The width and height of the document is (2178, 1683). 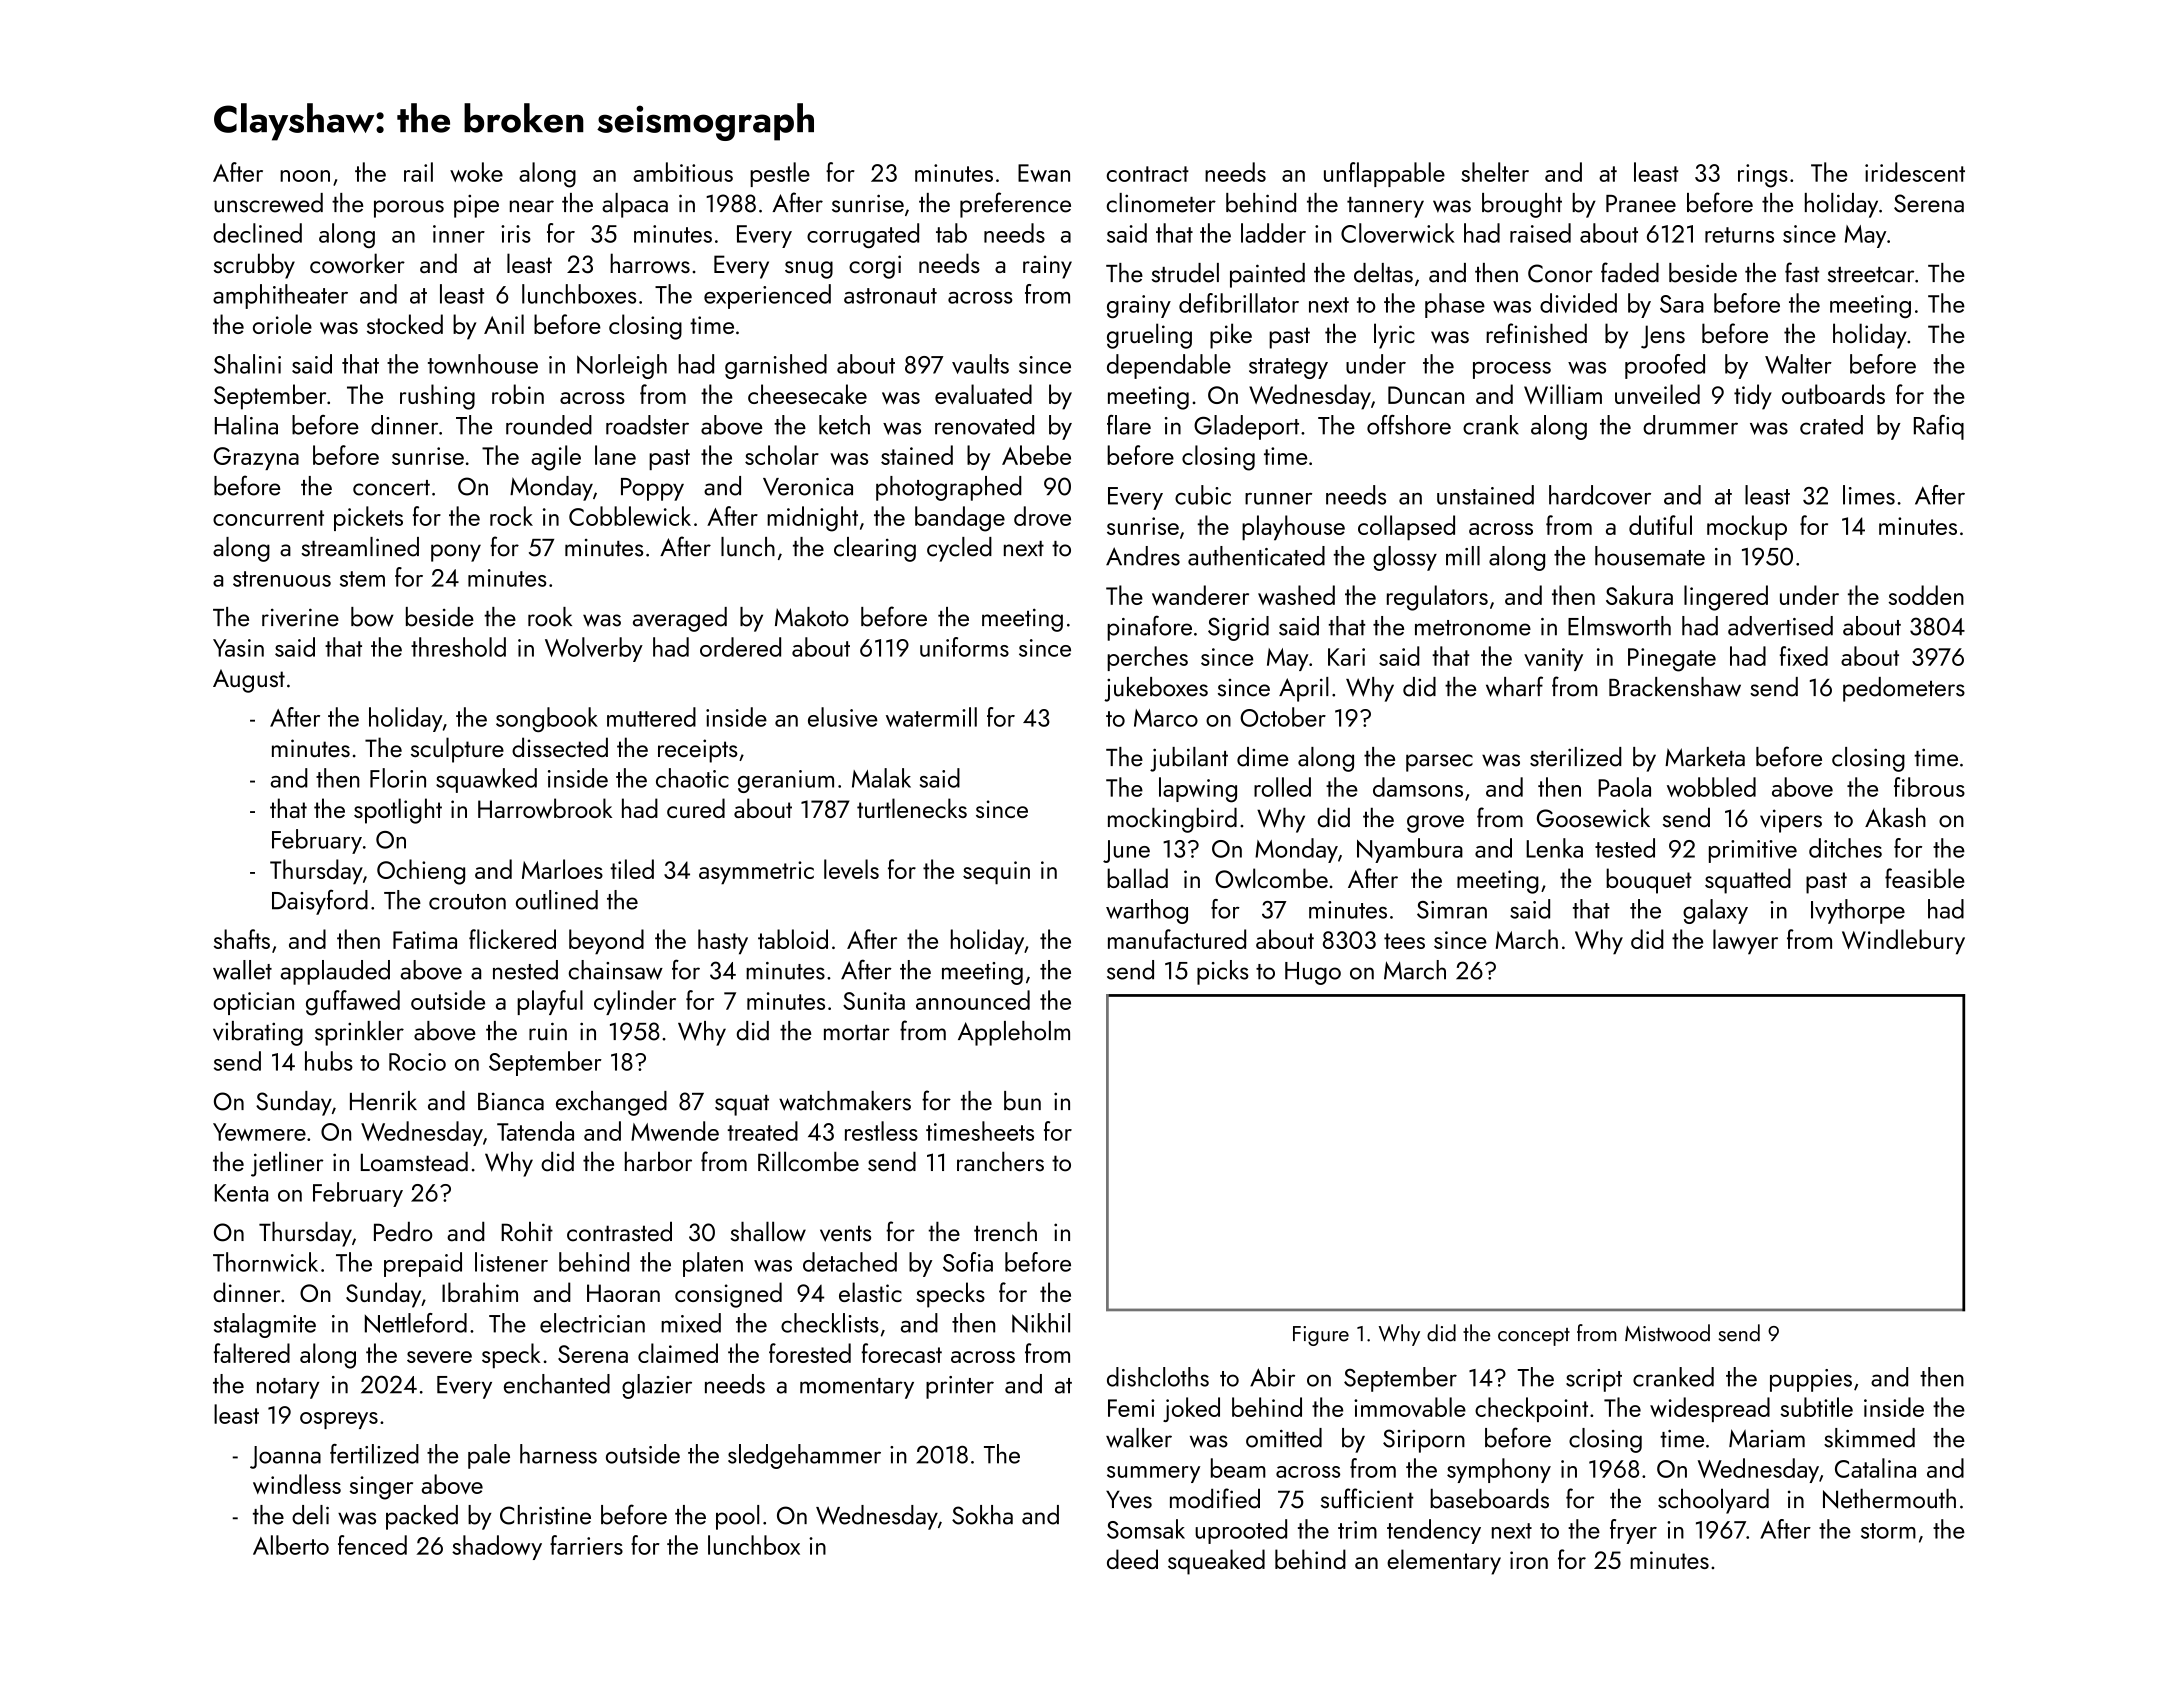 I want to click on concept, so click(x=1534, y=1337).
